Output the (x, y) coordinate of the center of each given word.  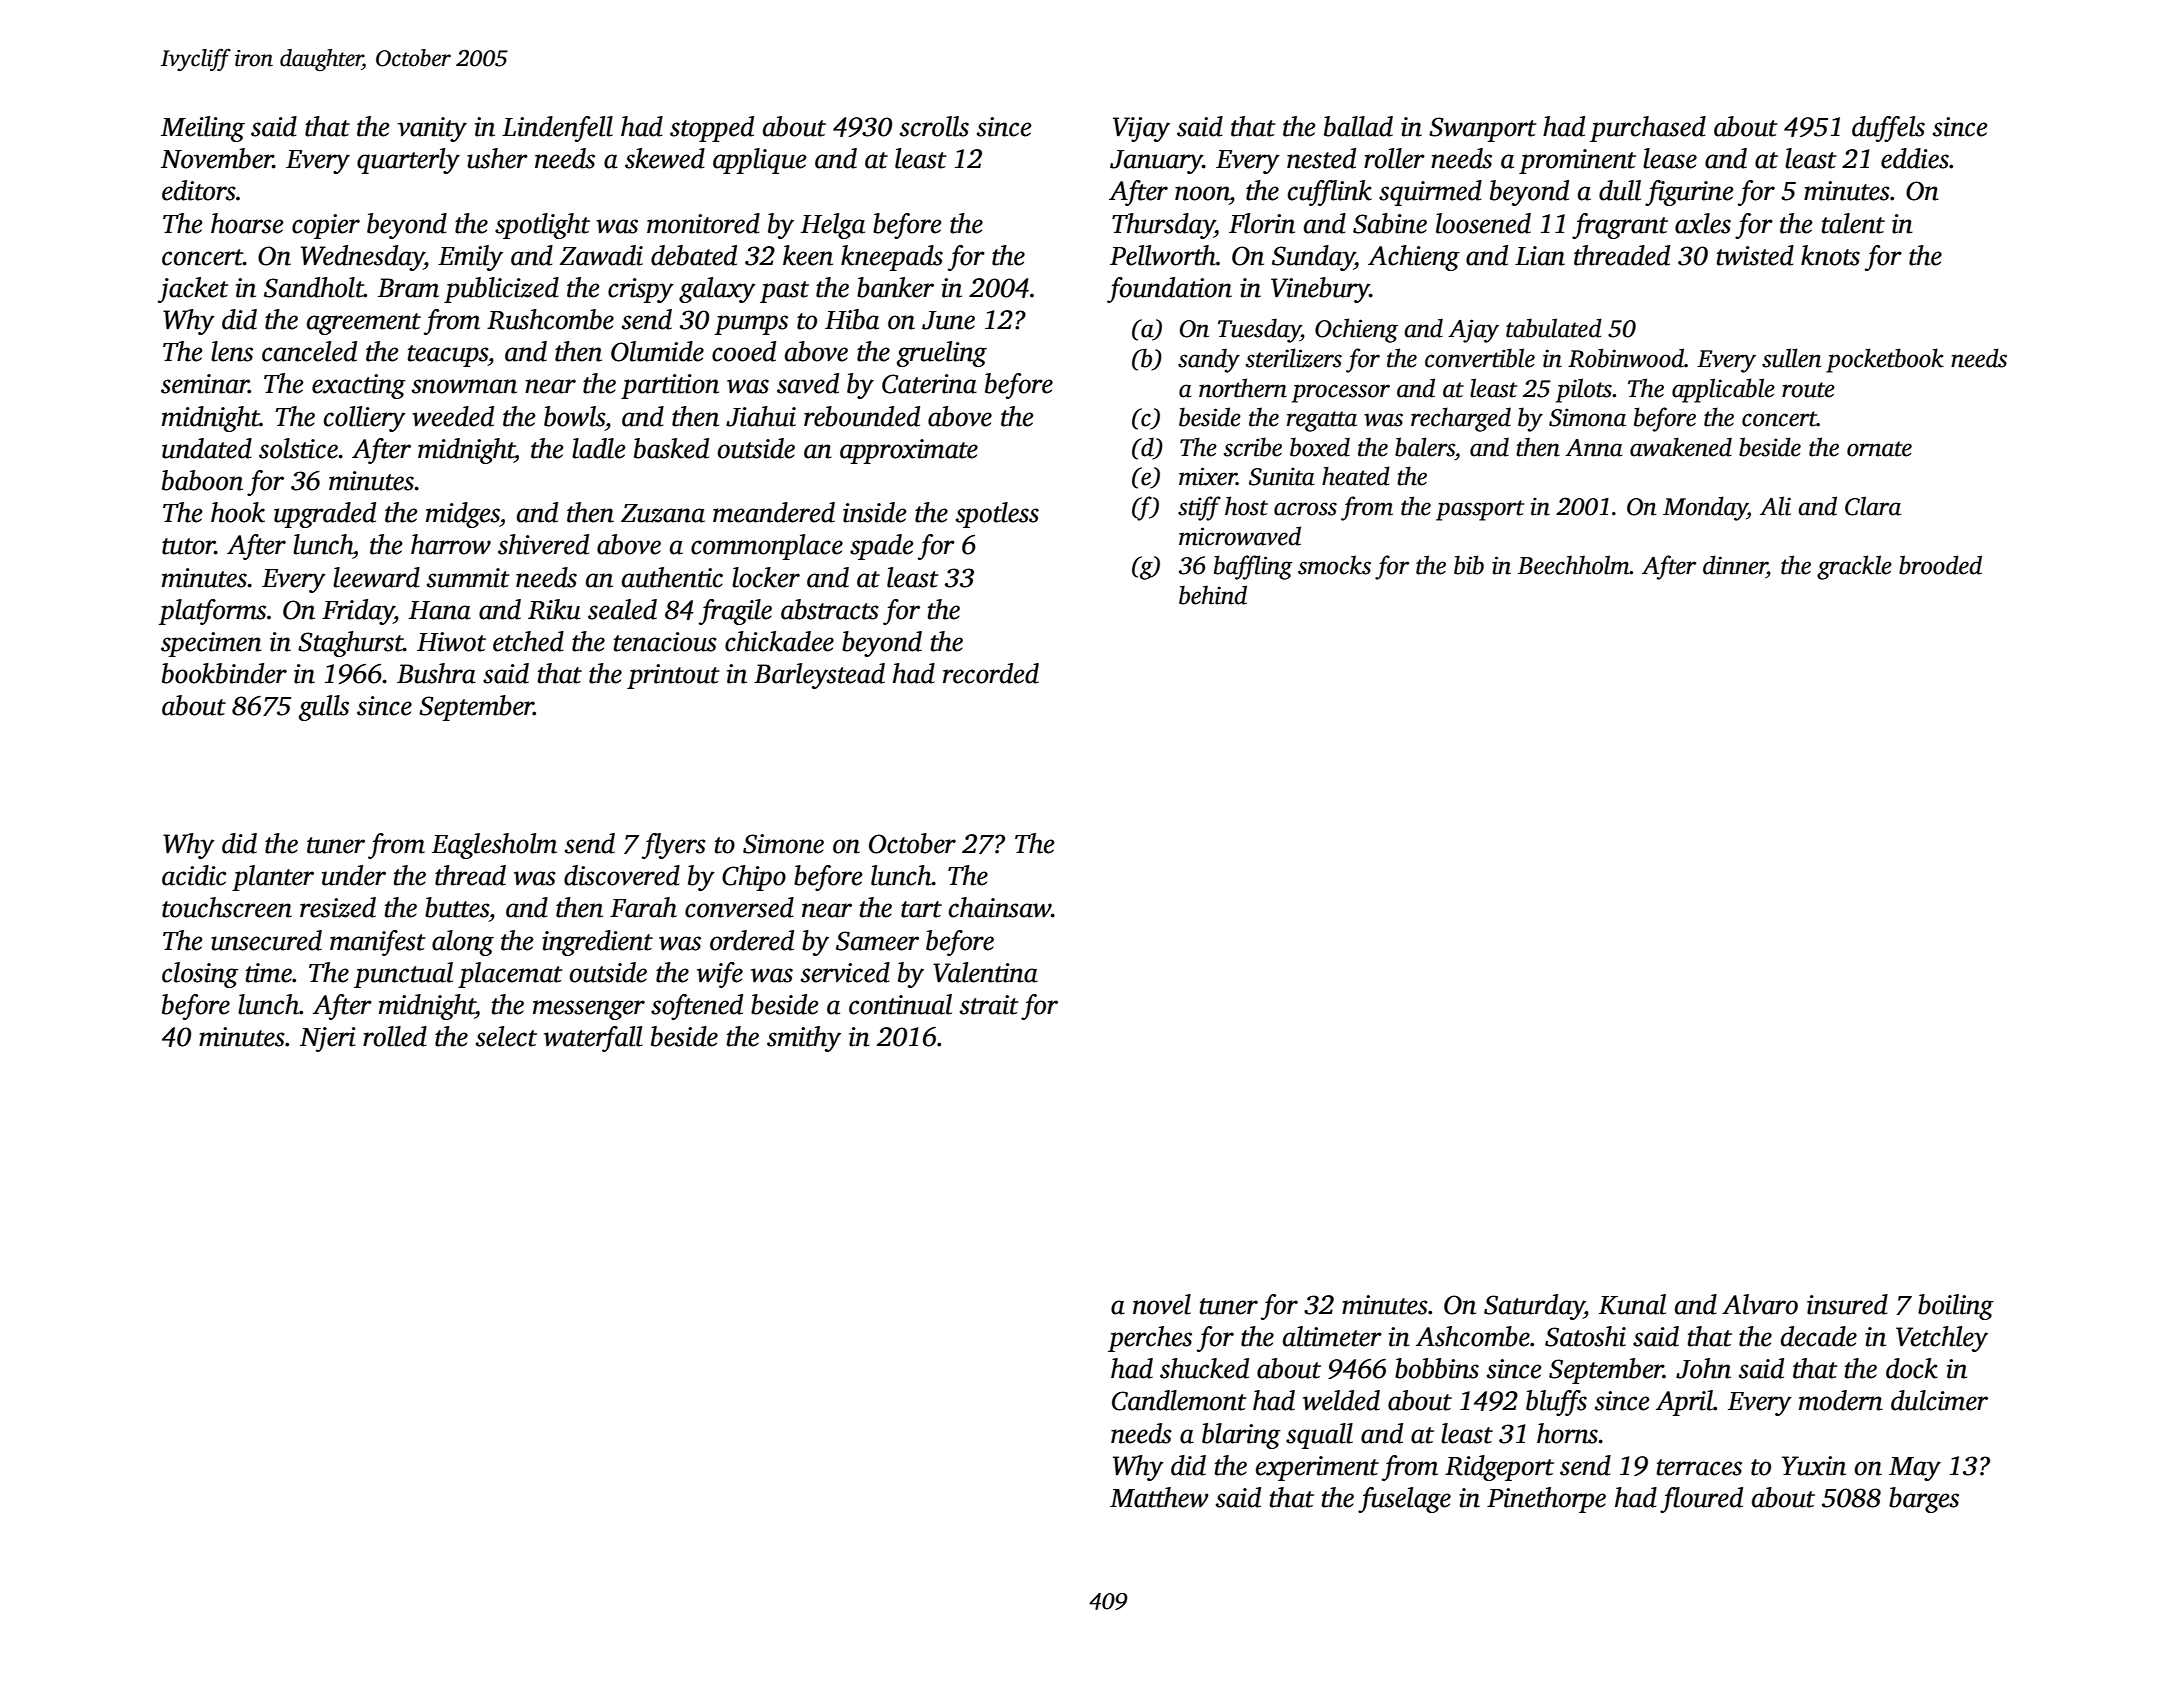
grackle (1854, 567)
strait (989, 1005)
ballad (1358, 126)
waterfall (593, 1039)
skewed (665, 158)
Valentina (985, 972)
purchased (1648, 129)
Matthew (1159, 1497)
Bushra (436, 673)
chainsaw (1000, 907)
